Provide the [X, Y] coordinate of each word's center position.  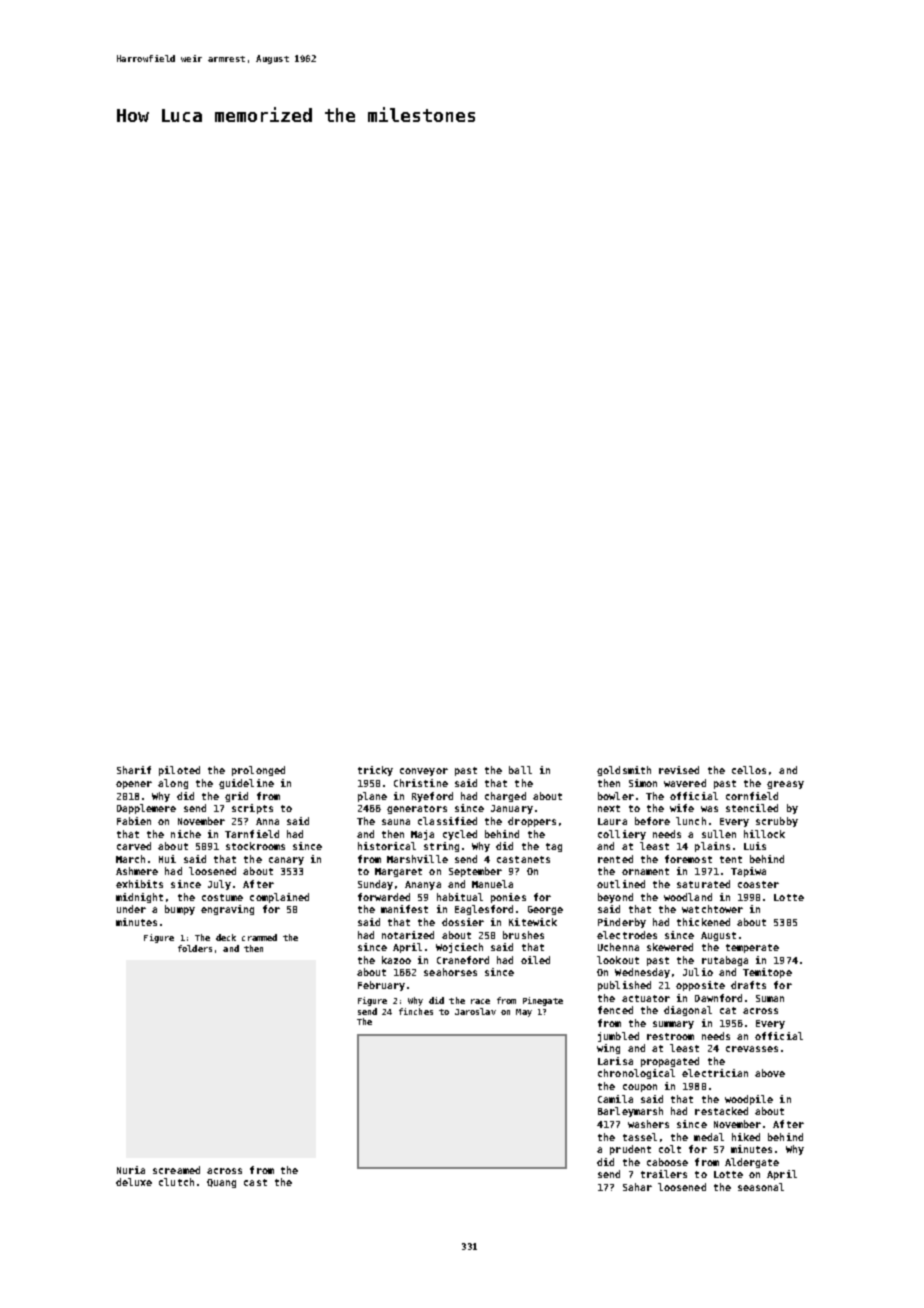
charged [505, 797]
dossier [463, 922]
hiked [746, 1137]
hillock [764, 834]
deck [226, 937]
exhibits [139, 884]
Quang [221, 1183]
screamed [176, 1170]
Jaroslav [475, 1011]
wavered [685, 783]
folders [195, 948]
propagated [670, 1062]
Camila [615, 1099]
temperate [752, 948]
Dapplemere [146, 809]
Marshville [417, 859]
